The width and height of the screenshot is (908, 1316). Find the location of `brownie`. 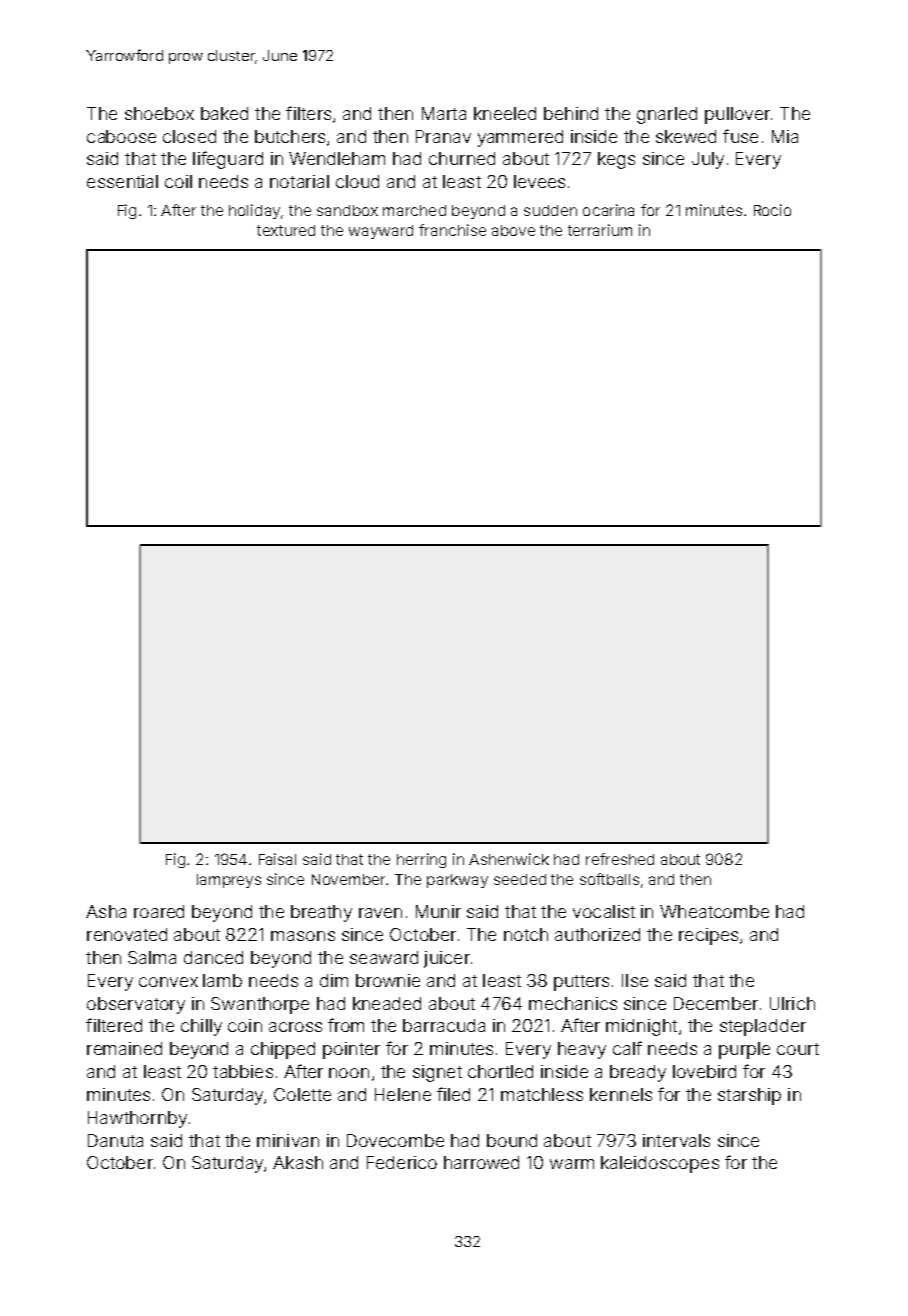

brownie is located at coordinates (388, 980).
